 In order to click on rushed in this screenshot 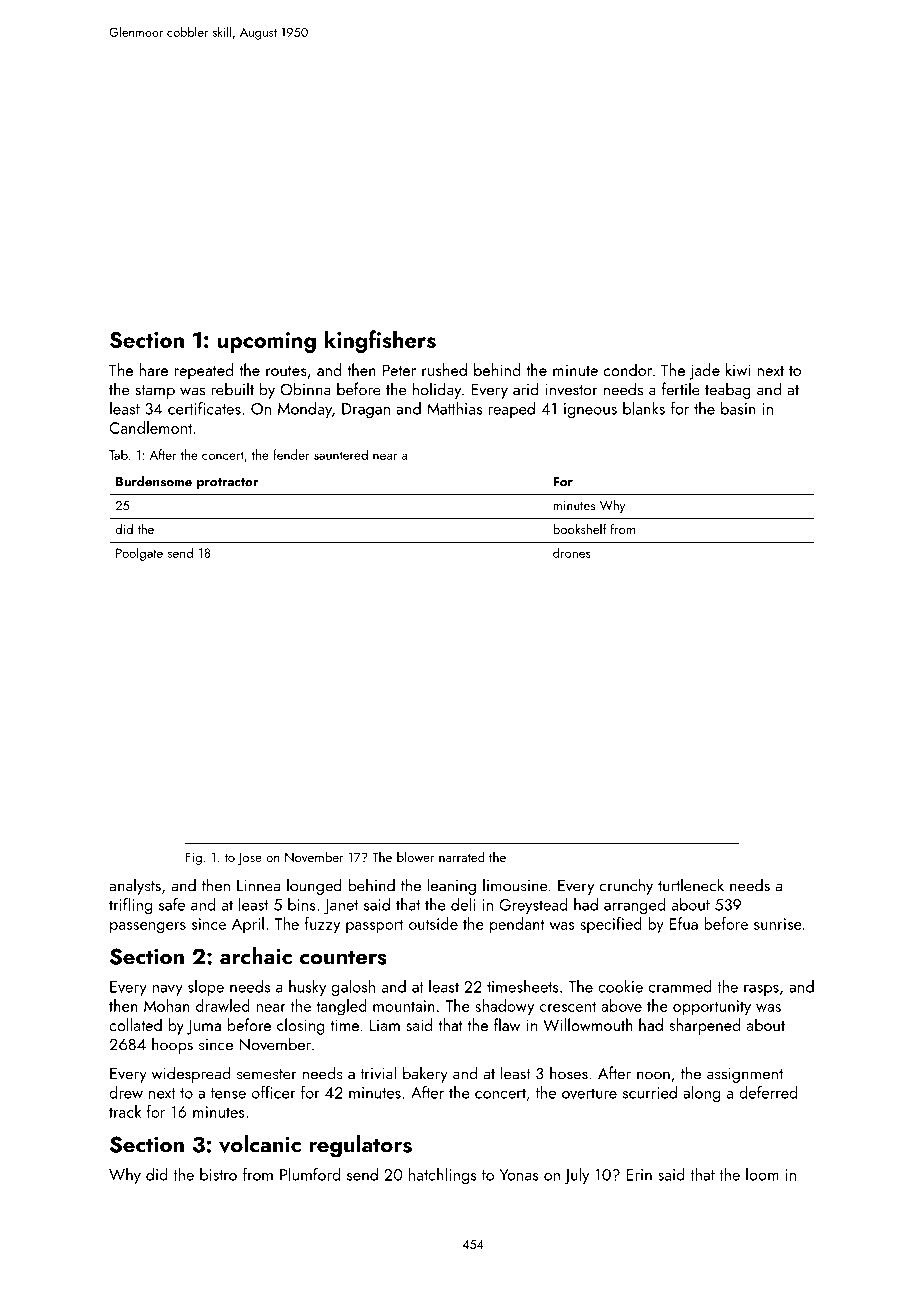, I will do `click(444, 369)`.
